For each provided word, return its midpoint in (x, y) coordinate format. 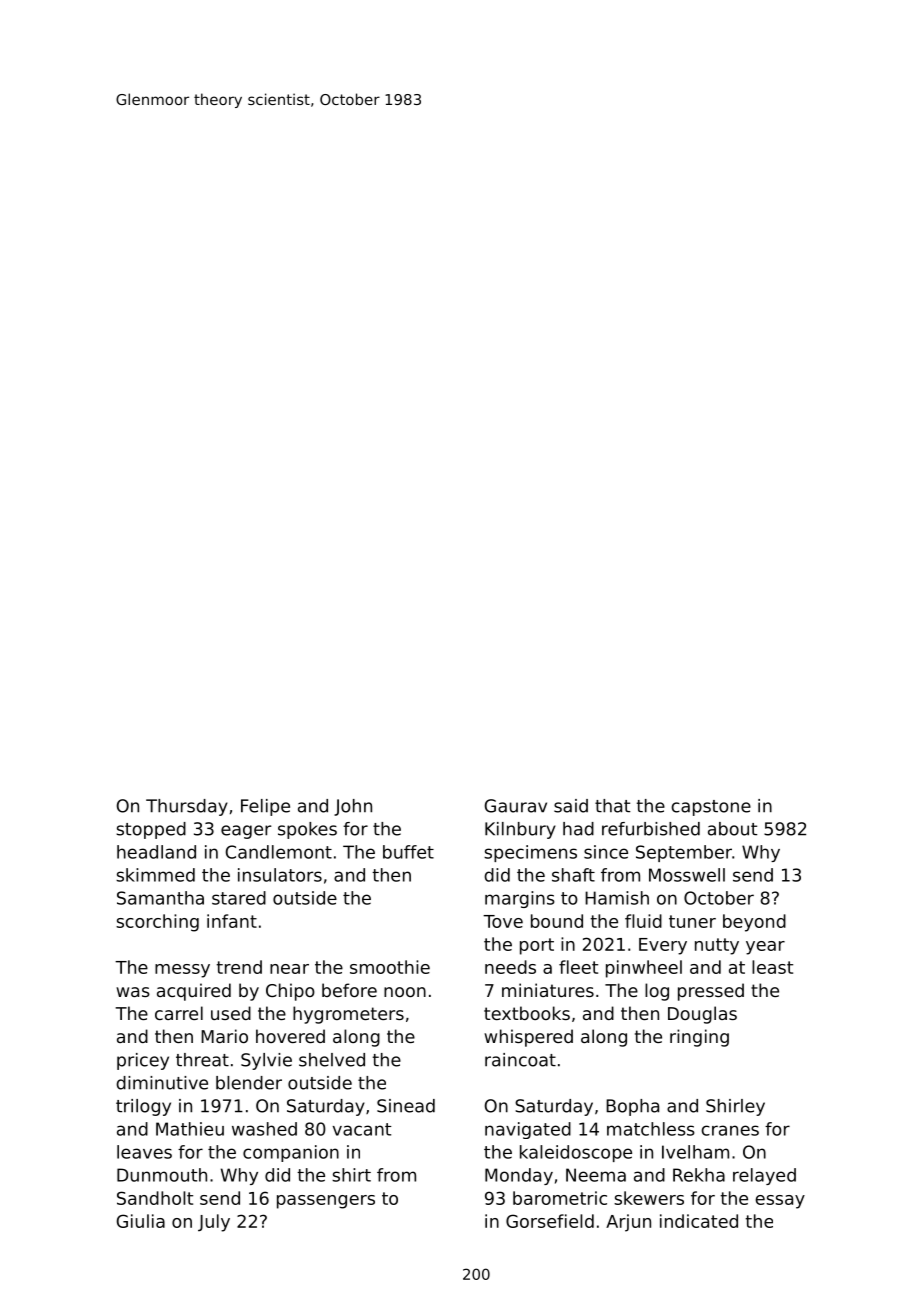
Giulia (141, 1221)
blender (249, 1083)
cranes (730, 1130)
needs (510, 967)
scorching (157, 923)
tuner (692, 921)
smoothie (390, 967)
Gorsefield (550, 1221)
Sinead (406, 1106)
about (732, 829)
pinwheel (644, 969)
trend (239, 967)
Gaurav (516, 806)
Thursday (187, 807)
